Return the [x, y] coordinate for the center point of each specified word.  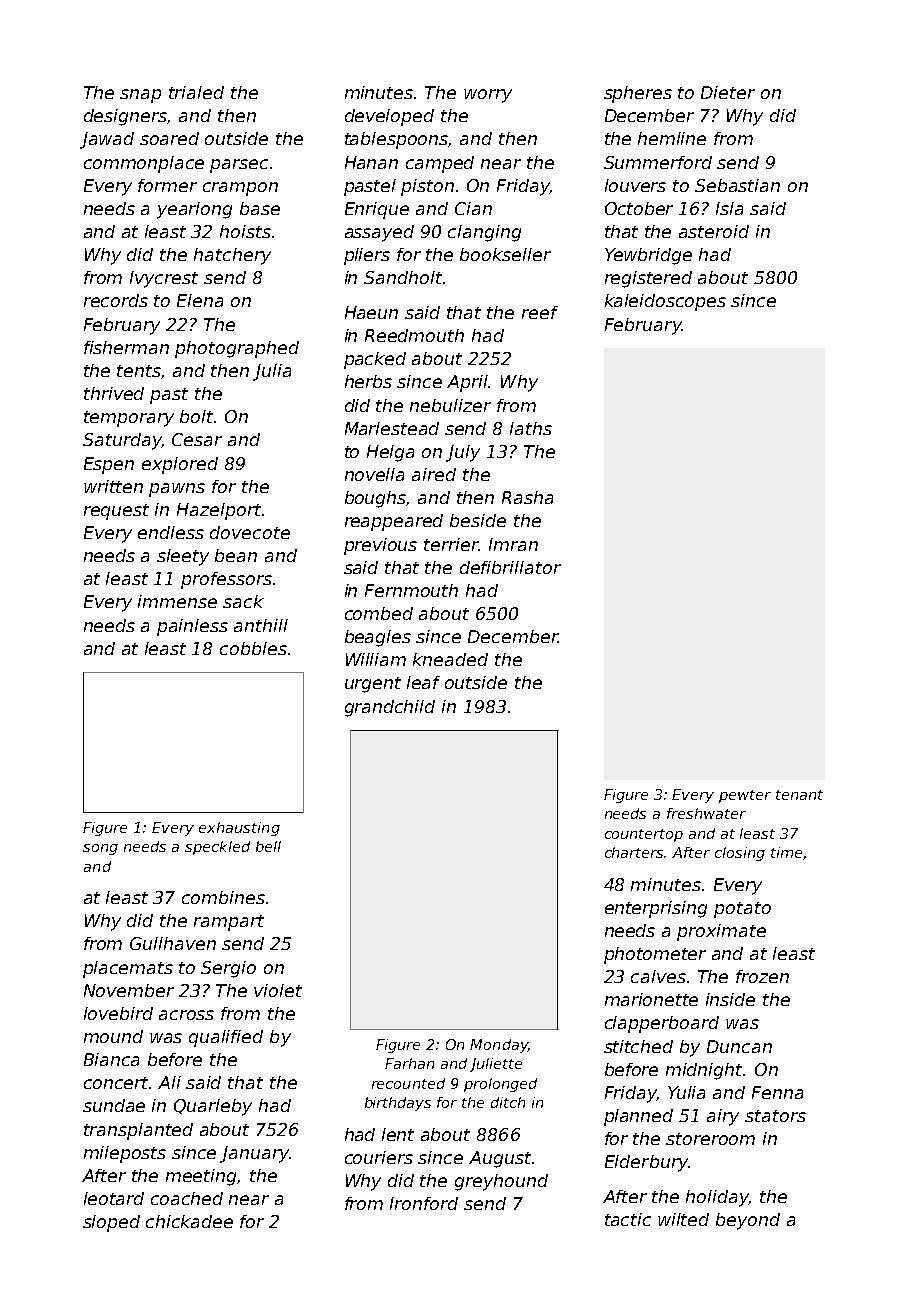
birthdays [398, 1104]
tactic [628, 1219]
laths [531, 428]
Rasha [527, 497]
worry [488, 96]
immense [177, 601]
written [113, 486]
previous [380, 546]
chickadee [189, 1221]
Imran [513, 544]
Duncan [739, 1046]
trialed [196, 92]
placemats [128, 969]
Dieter [728, 92]
